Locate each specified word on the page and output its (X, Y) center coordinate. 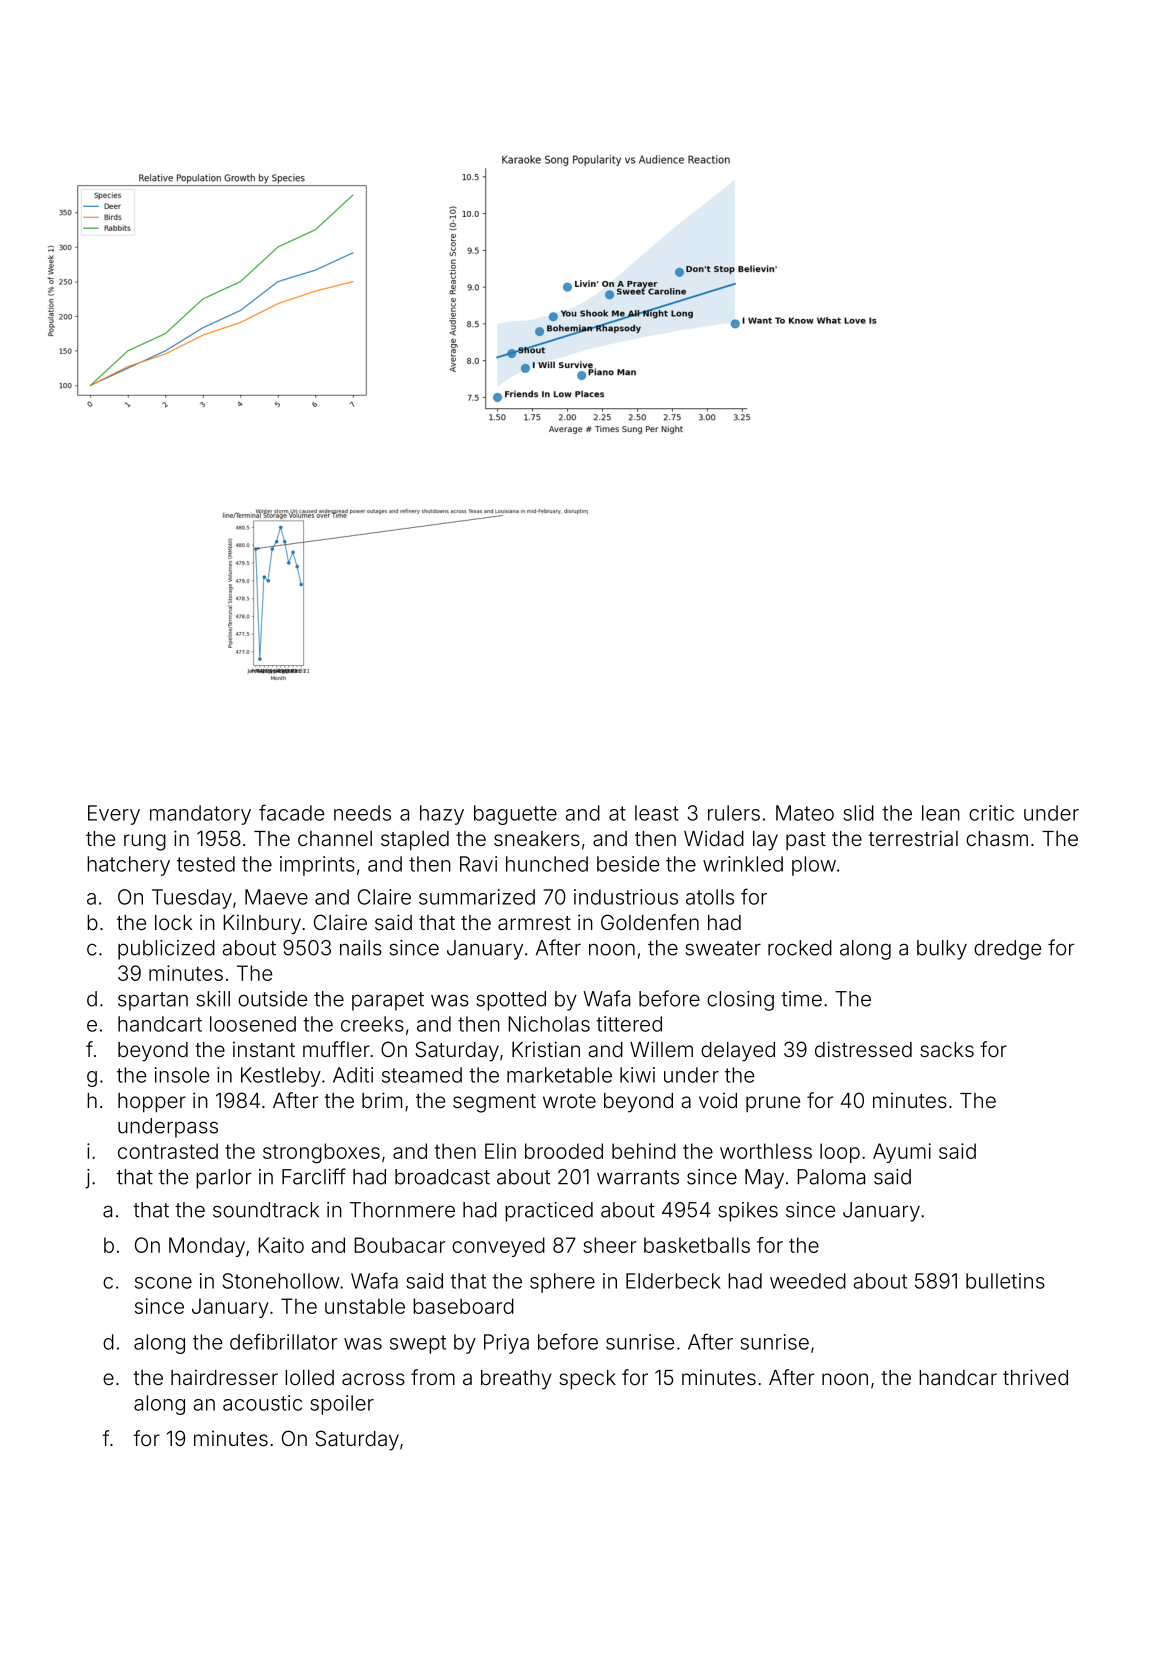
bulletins (1005, 1281)
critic (991, 813)
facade (291, 812)
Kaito (281, 1245)
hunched (547, 864)
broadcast (442, 1177)
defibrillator (283, 1341)
